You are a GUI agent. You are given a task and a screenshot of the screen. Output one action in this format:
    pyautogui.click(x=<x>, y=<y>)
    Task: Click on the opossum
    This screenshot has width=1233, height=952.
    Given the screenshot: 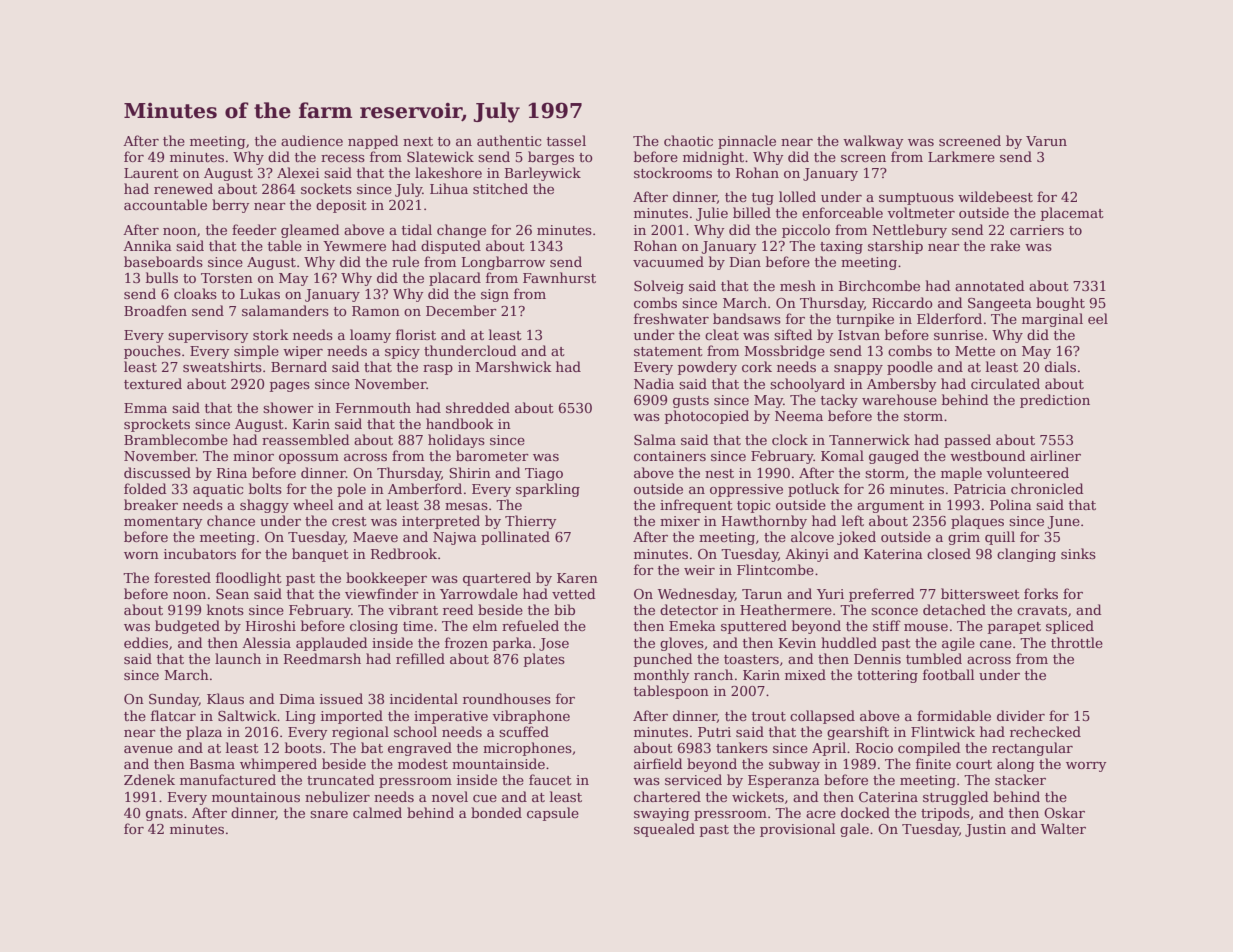 What is the action you would take?
    pyautogui.click(x=309, y=459)
